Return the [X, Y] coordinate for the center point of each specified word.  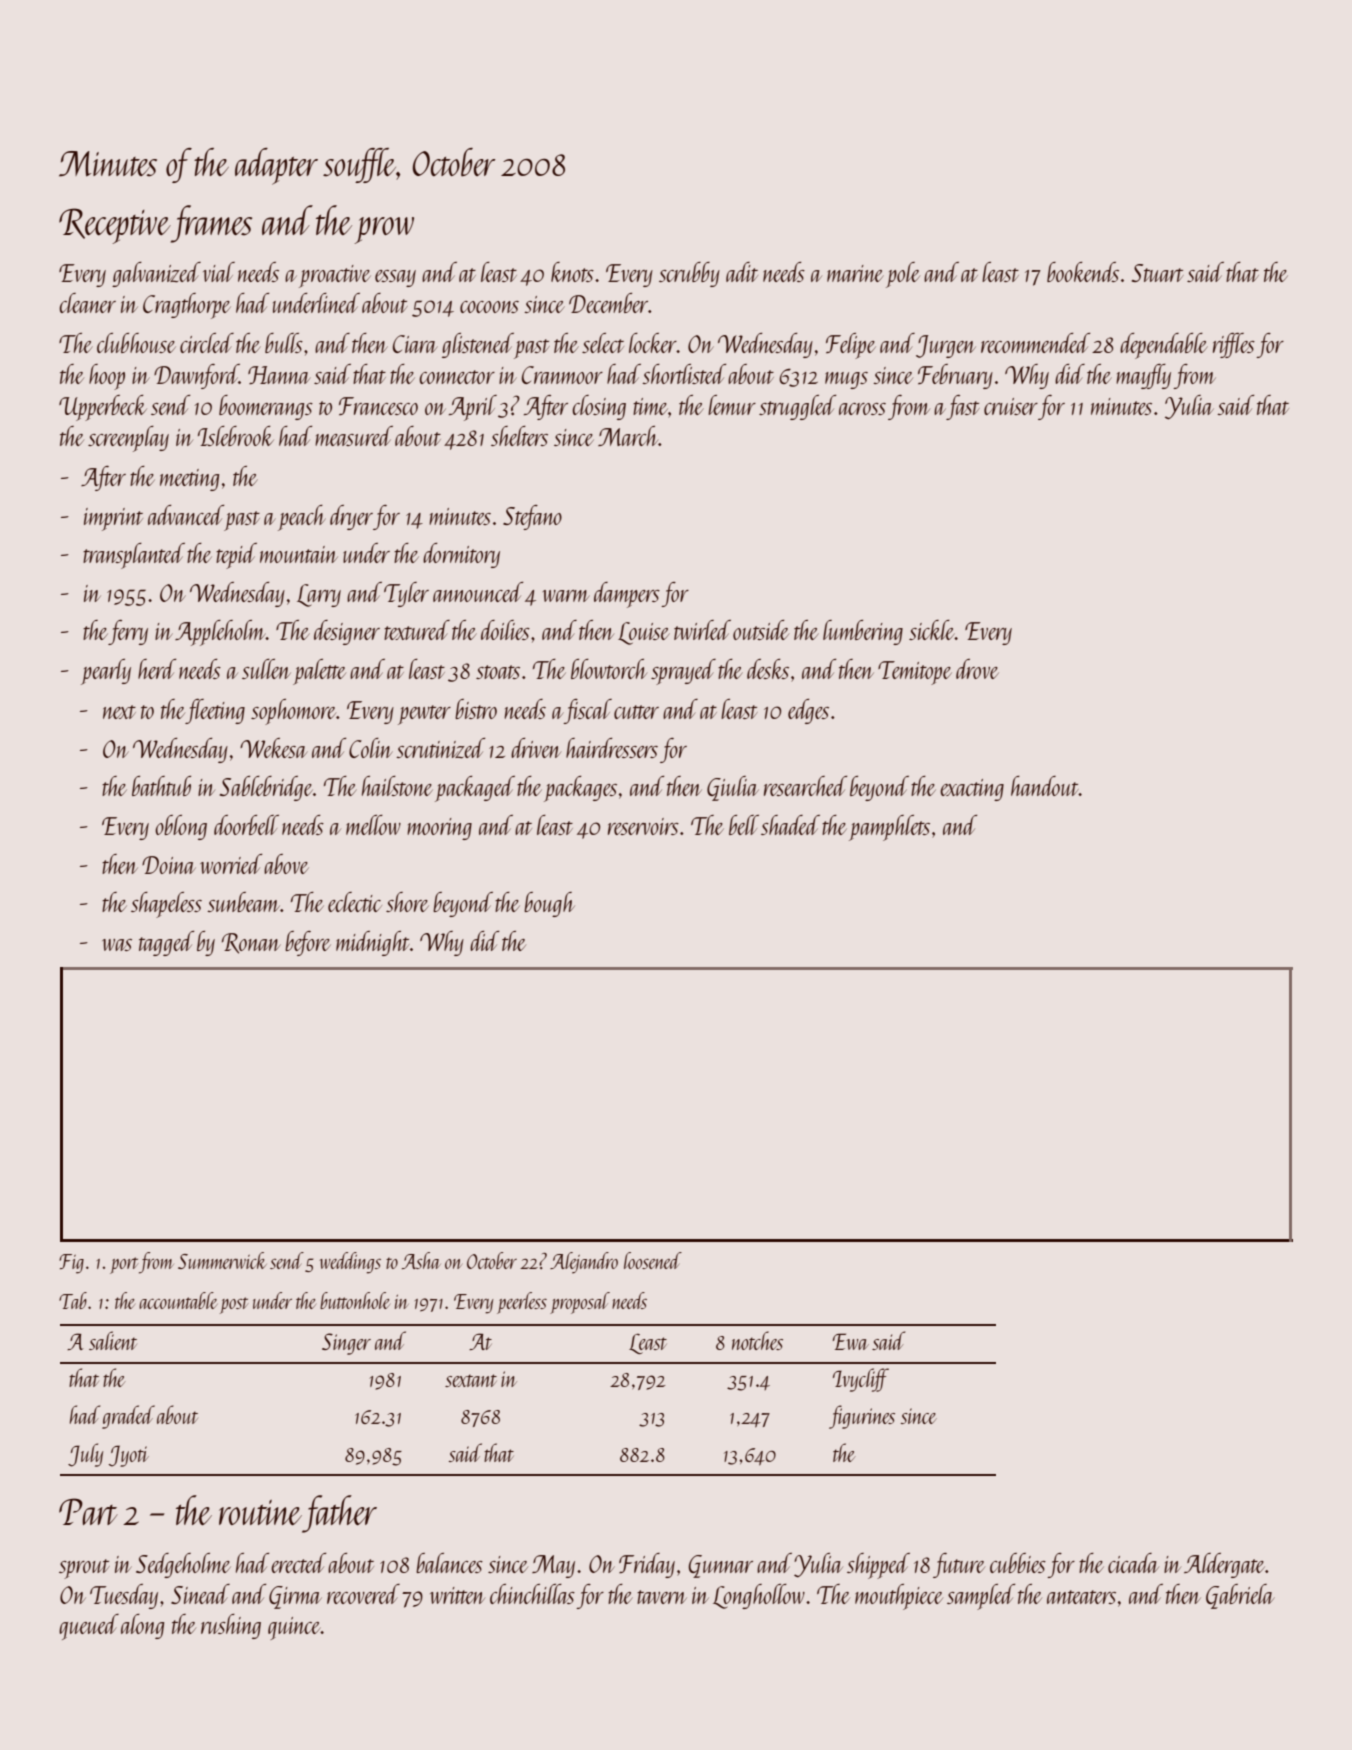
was [117, 945]
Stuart [1158, 273]
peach [301, 518]
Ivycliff [861, 1380]
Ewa [851, 1341]
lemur [732, 405]
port [124, 1265]
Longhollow [759, 1596]
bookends [1083, 272]
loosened [653, 1260]
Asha [421, 1260]
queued [89, 1627]
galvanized [156, 274]
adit [742, 272]
